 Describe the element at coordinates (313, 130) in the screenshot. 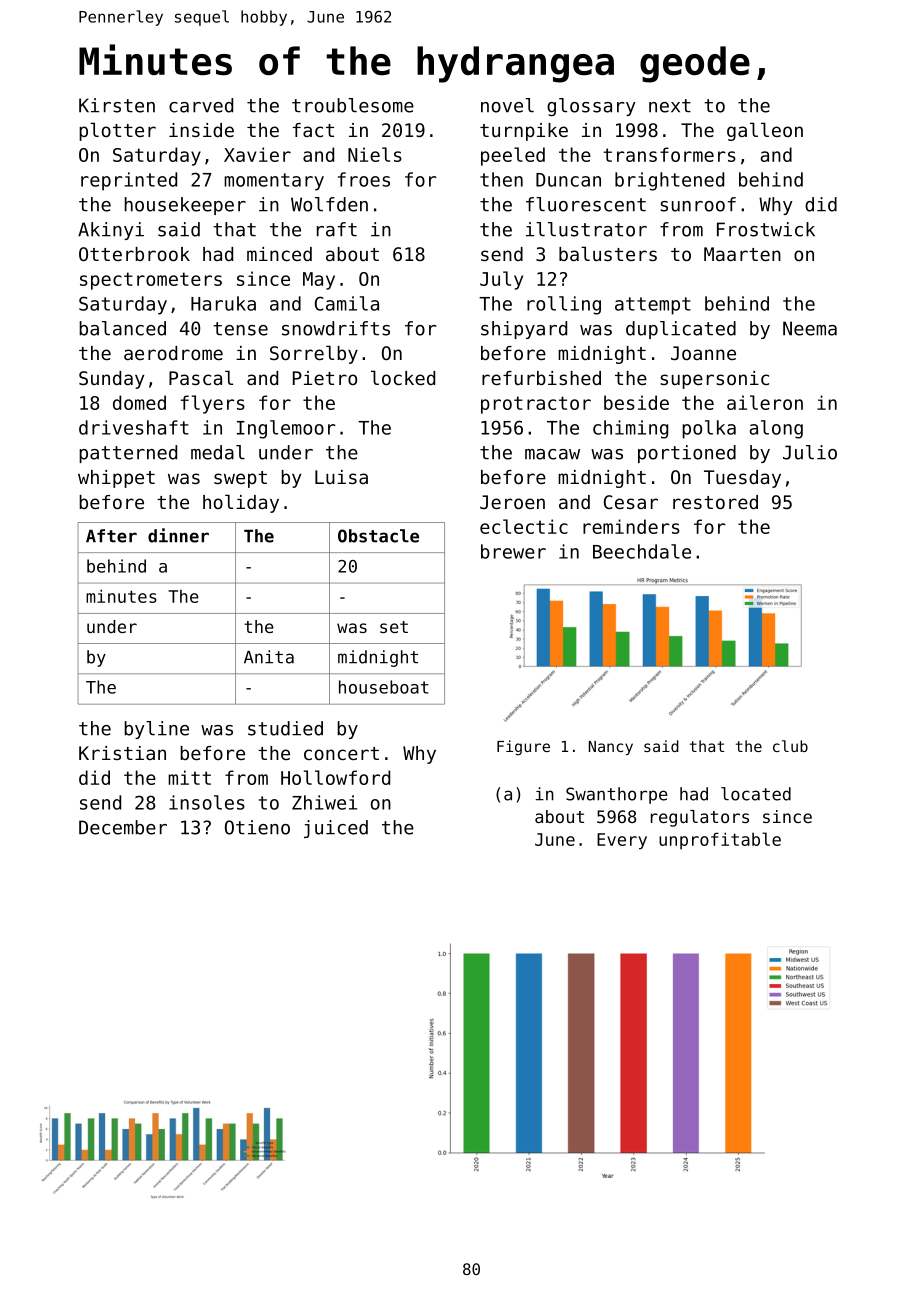

I see `fact` at that location.
